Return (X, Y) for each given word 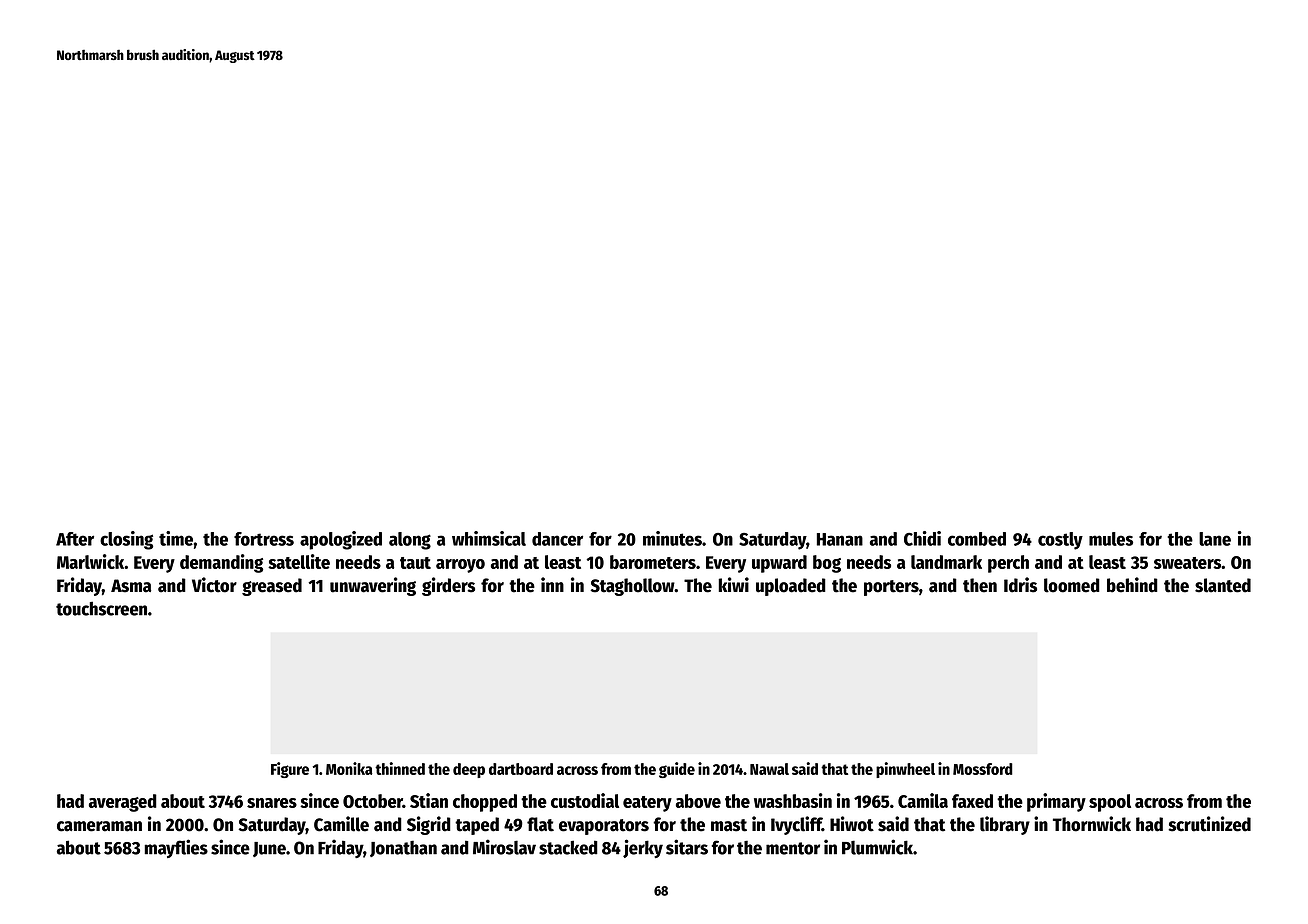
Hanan (840, 539)
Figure (290, 770)
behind (1132, 585)
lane (1215, 539)
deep (469, 770)
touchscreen (101, 609)
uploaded (791, 587)
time (176, 538)
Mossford (983, 769)
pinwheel (905, 770)
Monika (349, 768)
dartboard (521, 769)
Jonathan (403, 848)
